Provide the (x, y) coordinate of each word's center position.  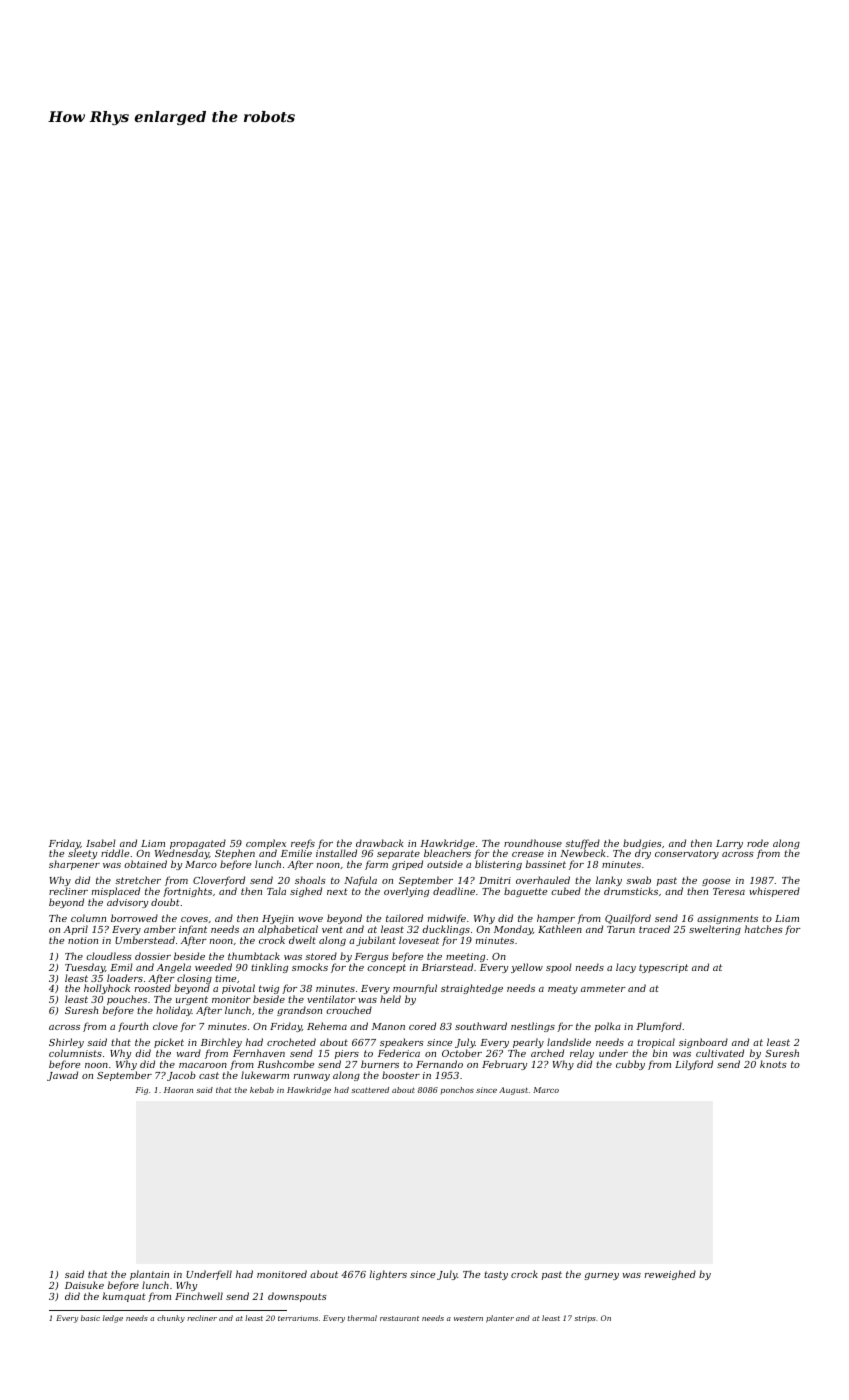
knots (773, 1064)
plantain (149, 1275)
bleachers (447, 853)
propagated (198, 844)
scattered (370, 1090)
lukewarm (265, 1075)
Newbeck (583, 853)
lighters (388, 1275)
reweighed (670, 1275)
